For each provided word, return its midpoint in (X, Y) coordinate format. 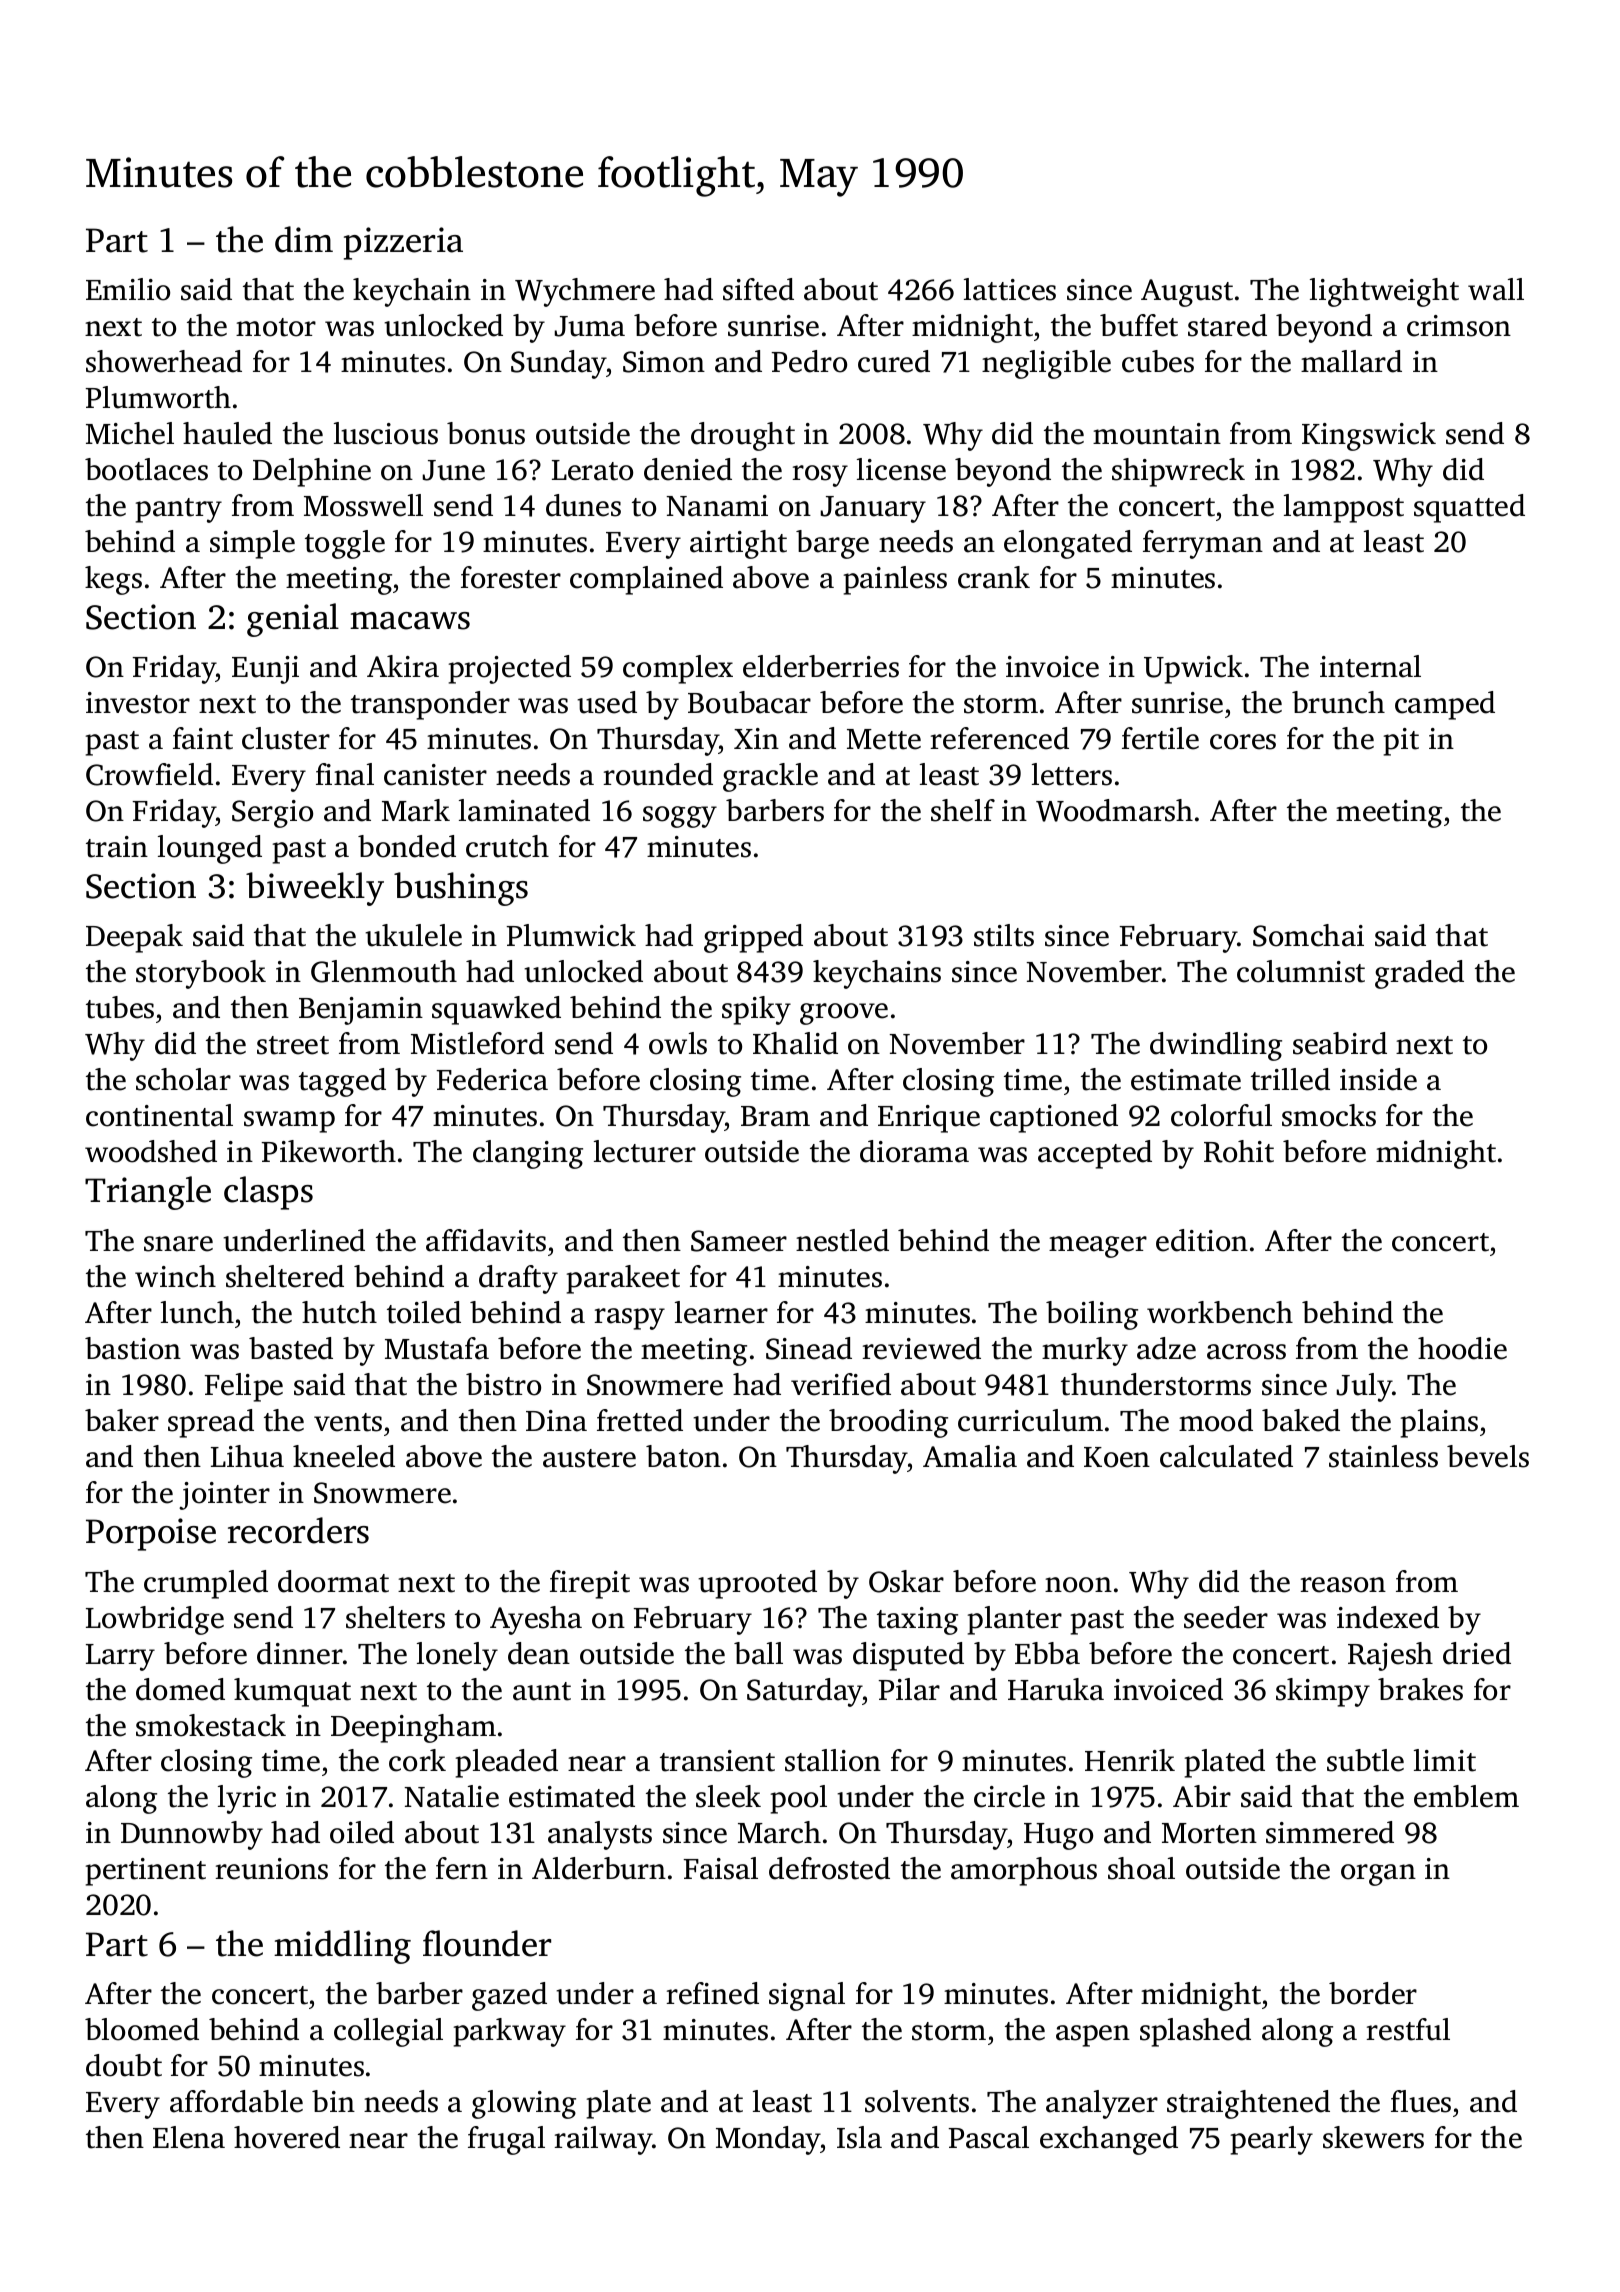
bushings (461, 889)
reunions (271, 1869)
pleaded (506, 1763)
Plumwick (571, 935)
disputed (908, 1656)
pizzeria (403, 243)
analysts (600, 1835)
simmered (1330, 1832)
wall (1496, 289)
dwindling (1216, 1046)
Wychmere (585, 292)
